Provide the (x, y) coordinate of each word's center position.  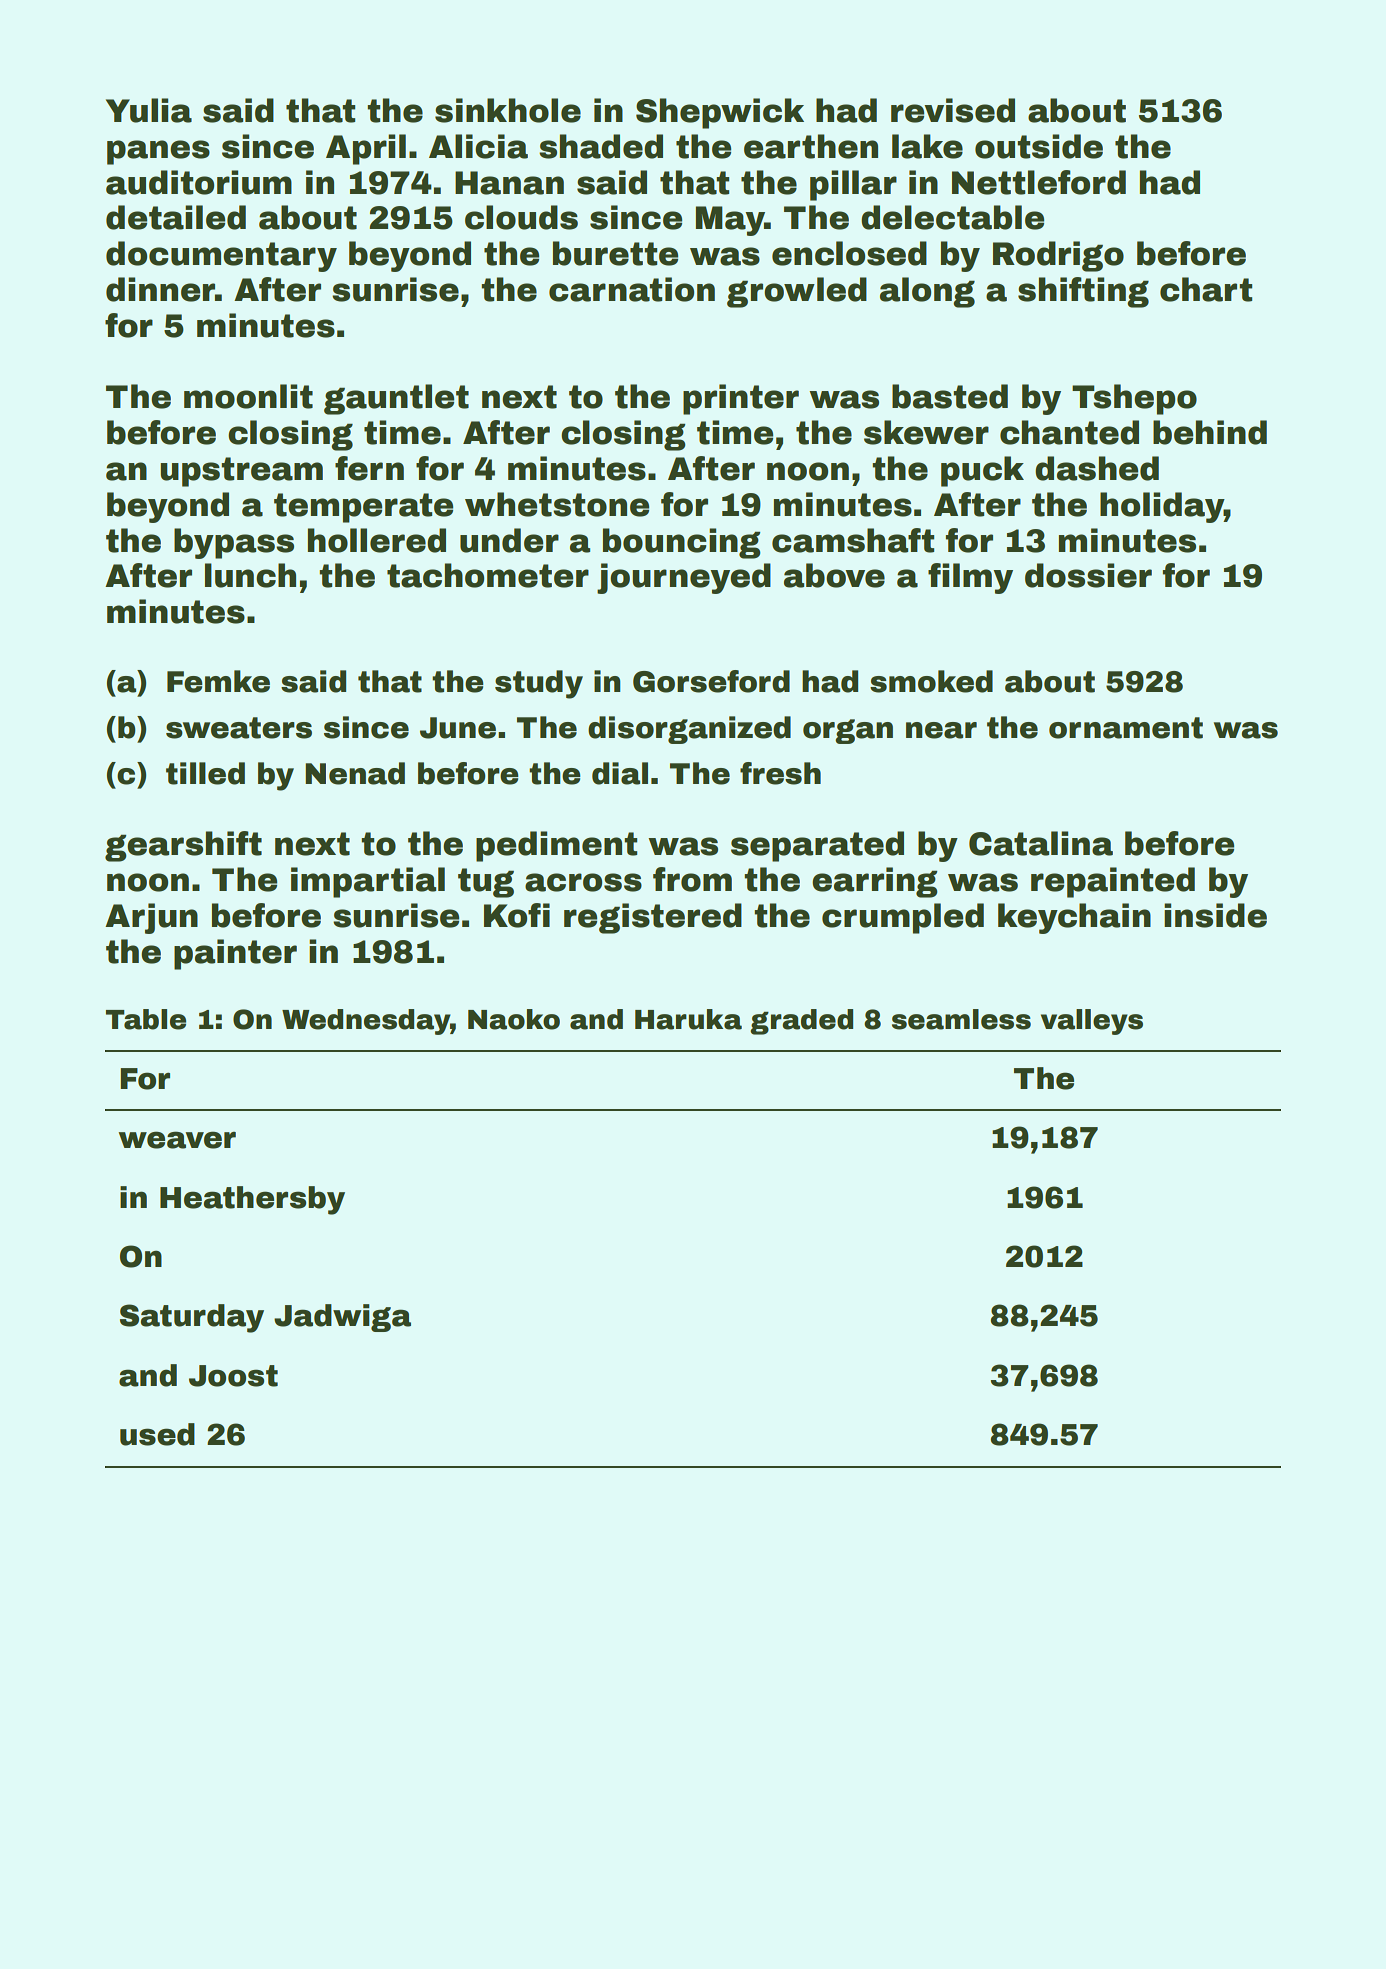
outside (1039, 146)
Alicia (478, 146)
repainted (1113, 882)
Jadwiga (342, 1318)
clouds (521, 217)
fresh (780, 773)
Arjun (151, 918)
